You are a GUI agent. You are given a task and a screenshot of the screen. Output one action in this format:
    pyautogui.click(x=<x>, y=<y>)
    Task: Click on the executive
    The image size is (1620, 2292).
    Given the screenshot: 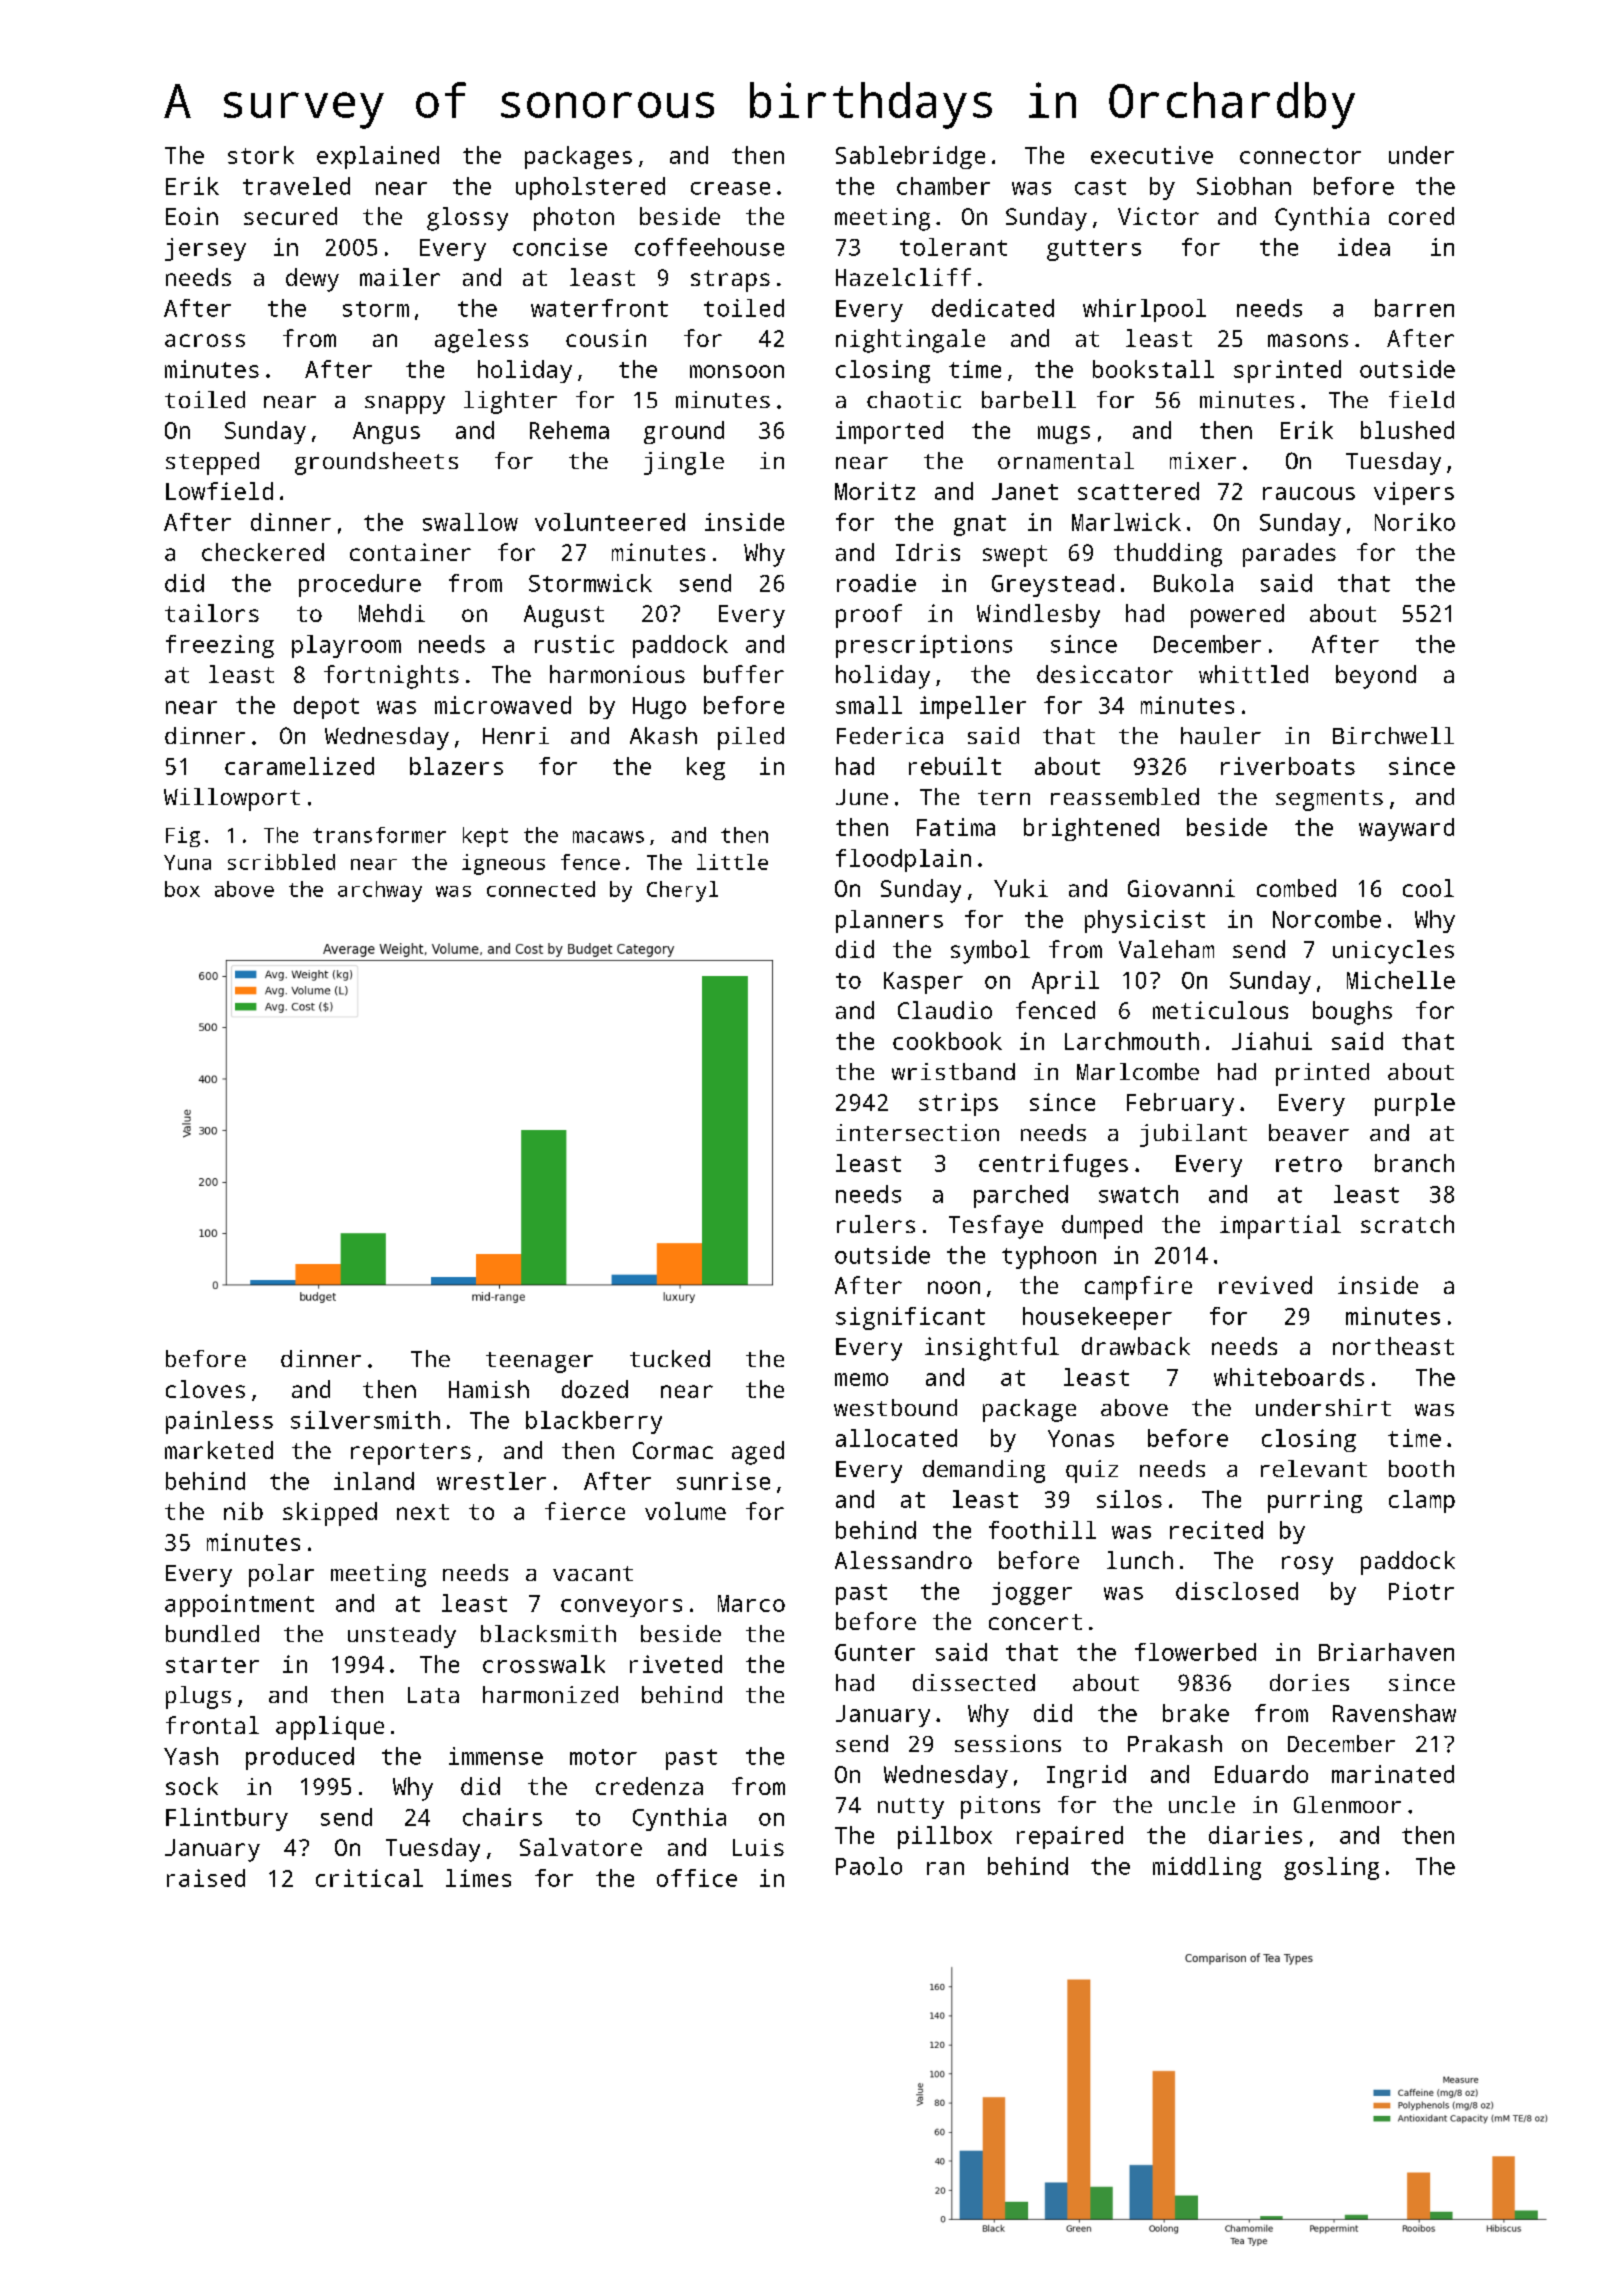 What is the action you would take?
    pyautogui.click(x=1152, y=155)
